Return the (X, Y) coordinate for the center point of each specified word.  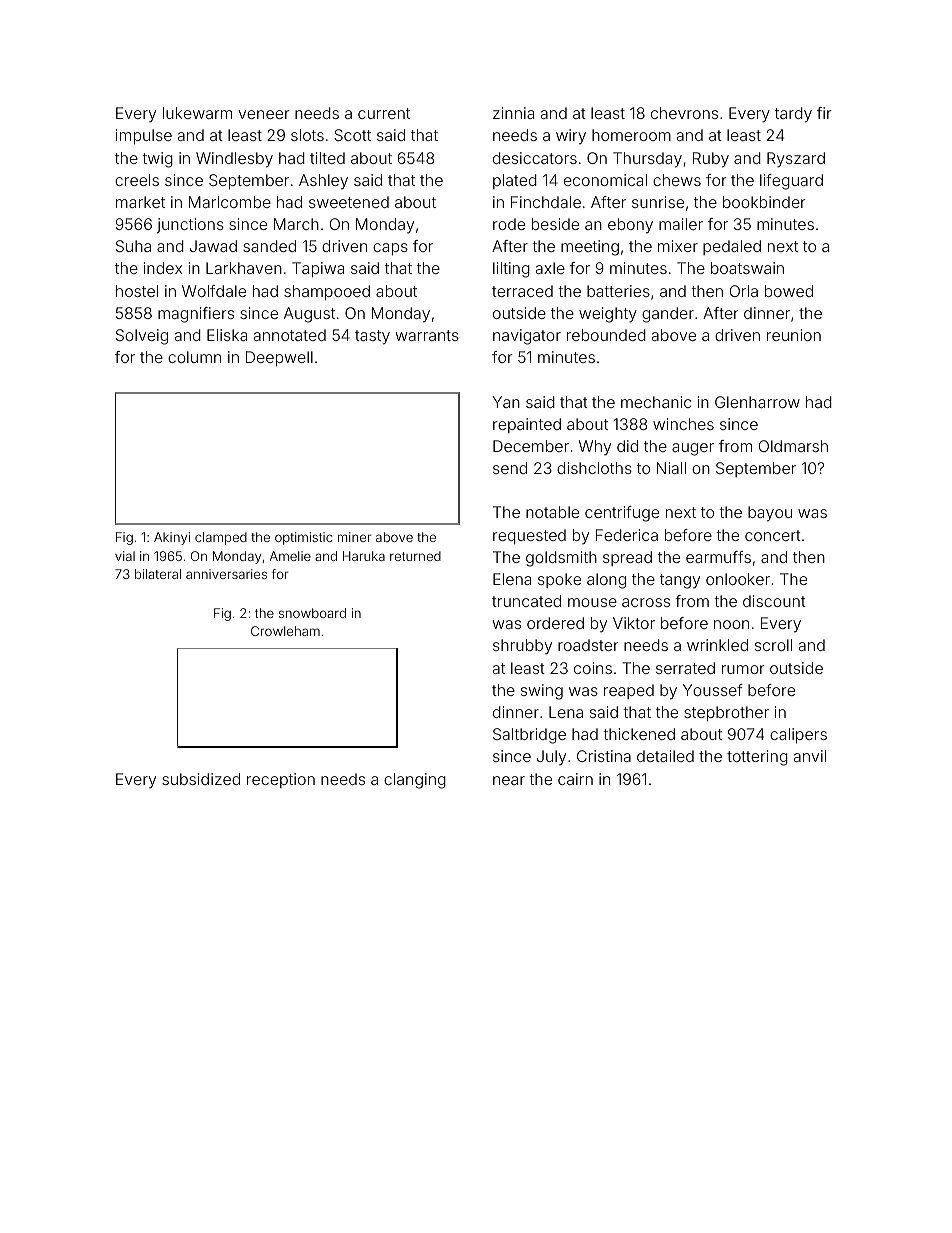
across (646, 602)
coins (593, 668)
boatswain (747, 268)
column (194, 357)
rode (509, 224)
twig (157, 160)
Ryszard (796, 160)
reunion (794, 335)
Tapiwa (318, 269)
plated (515, 181)
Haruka (364, 556)
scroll (773, 645)
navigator (527, 337)
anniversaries (226, 574)
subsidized (201, 779)
